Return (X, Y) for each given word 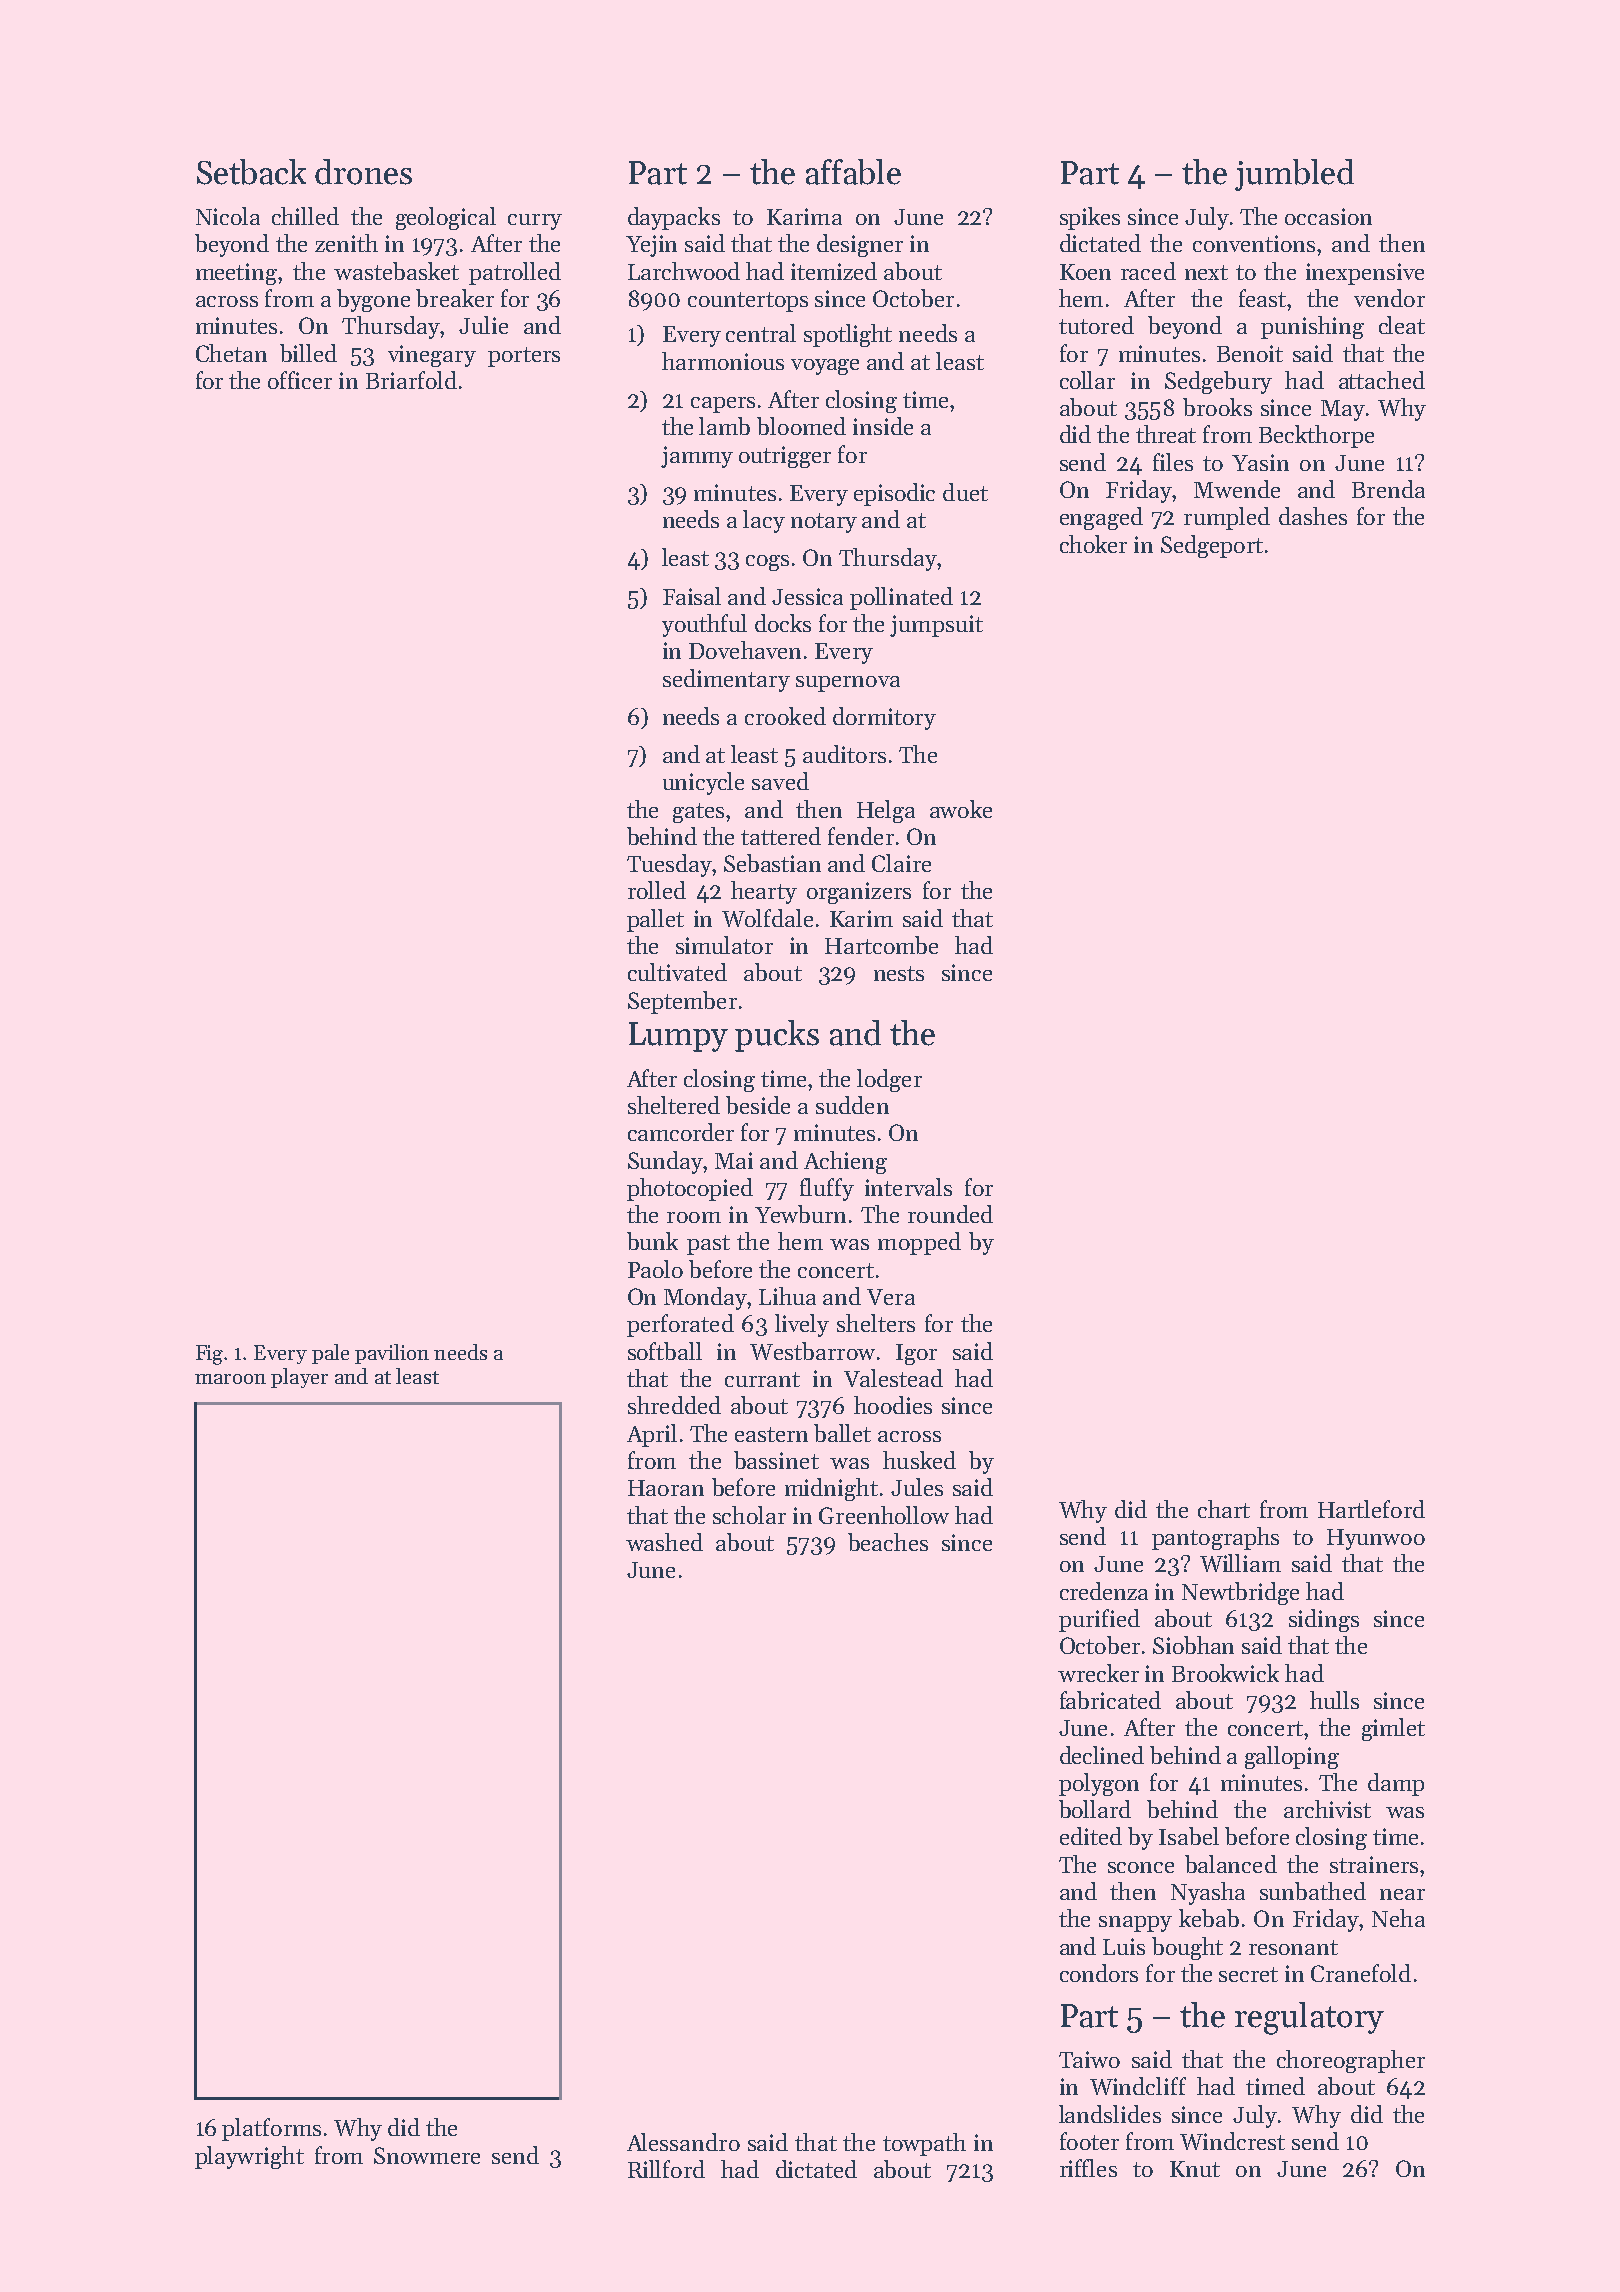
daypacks (674, 218)
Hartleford (1371, 1509)
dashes (1313, 516)
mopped (919, 1243)
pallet (655, 920)
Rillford (666, 2169)
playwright (249, 2157)
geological (446, 218)
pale (330, 1354)
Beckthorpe (1316, 436)
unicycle (703, 783)
